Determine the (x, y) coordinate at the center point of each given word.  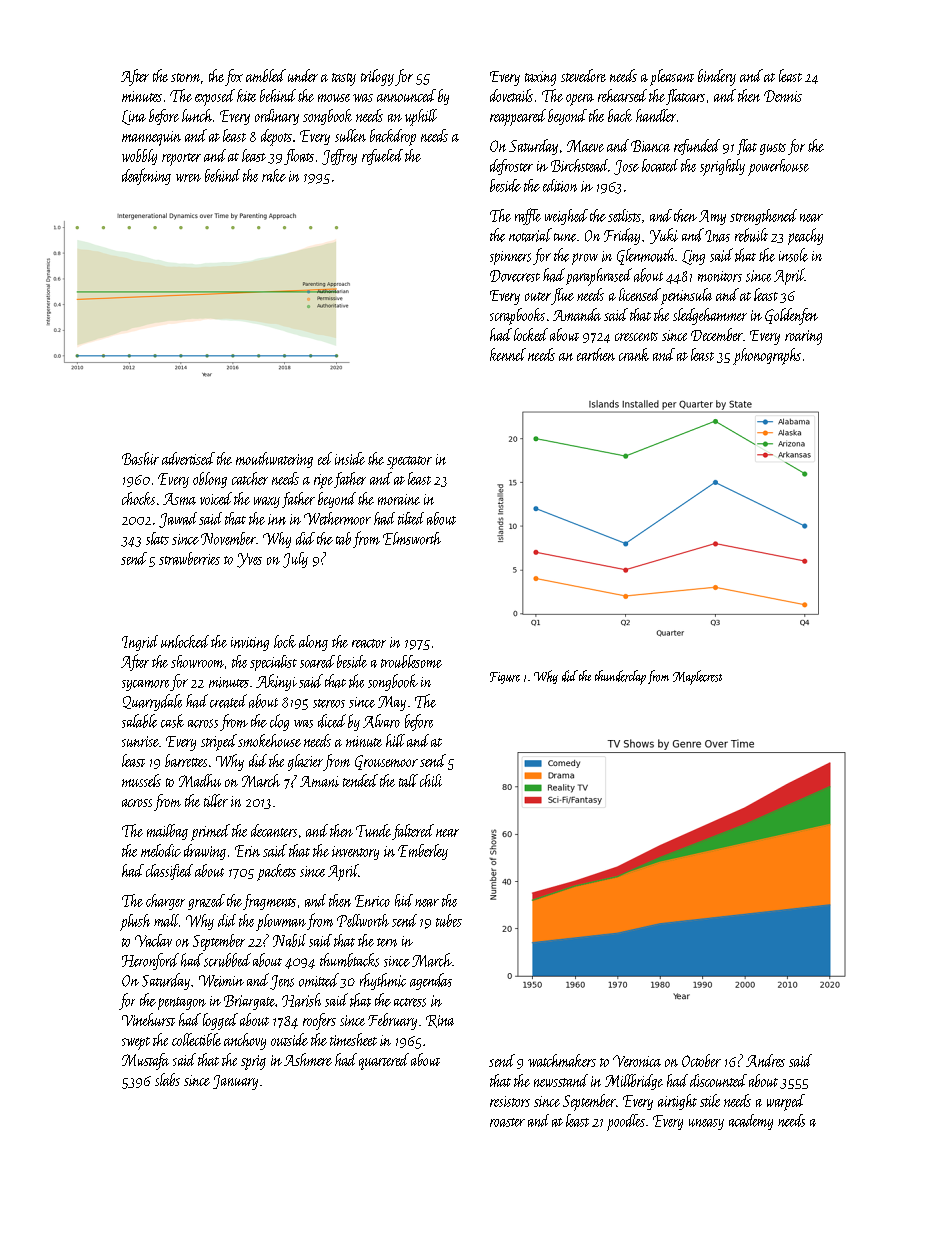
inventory (355, 853)
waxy (267, 502)
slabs (167, 1079)
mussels (141, 780)
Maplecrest (697, 677)
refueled (382, 157)
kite (246, 95)
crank (634, 354)
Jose (626, 167)
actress (410, 1002)
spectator (409, 462)
